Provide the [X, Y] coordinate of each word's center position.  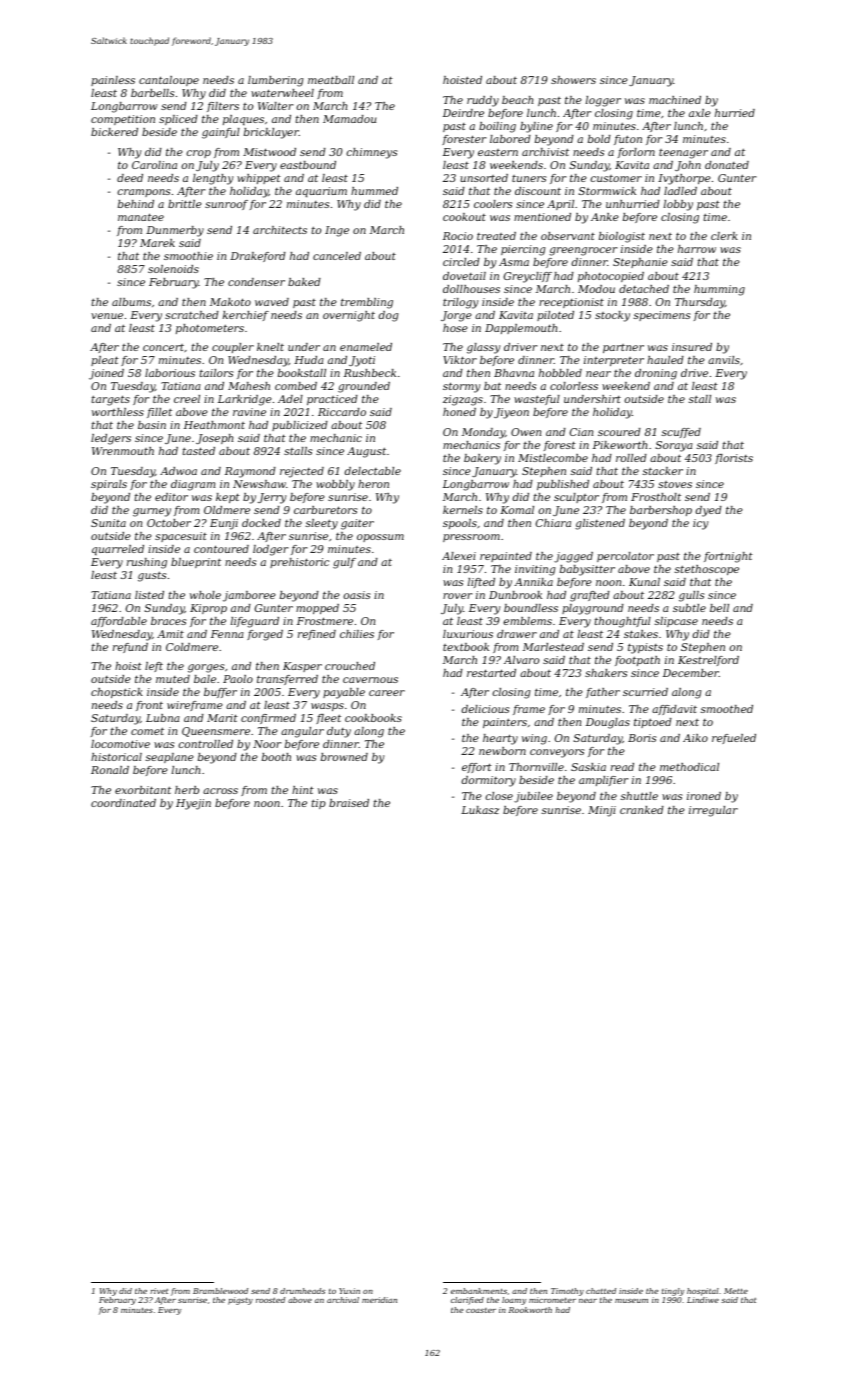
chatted [601, 1291]
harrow [697, 249]
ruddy [483, 101]
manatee [141, 217]
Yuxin [349, 1291]
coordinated [123, 803]
